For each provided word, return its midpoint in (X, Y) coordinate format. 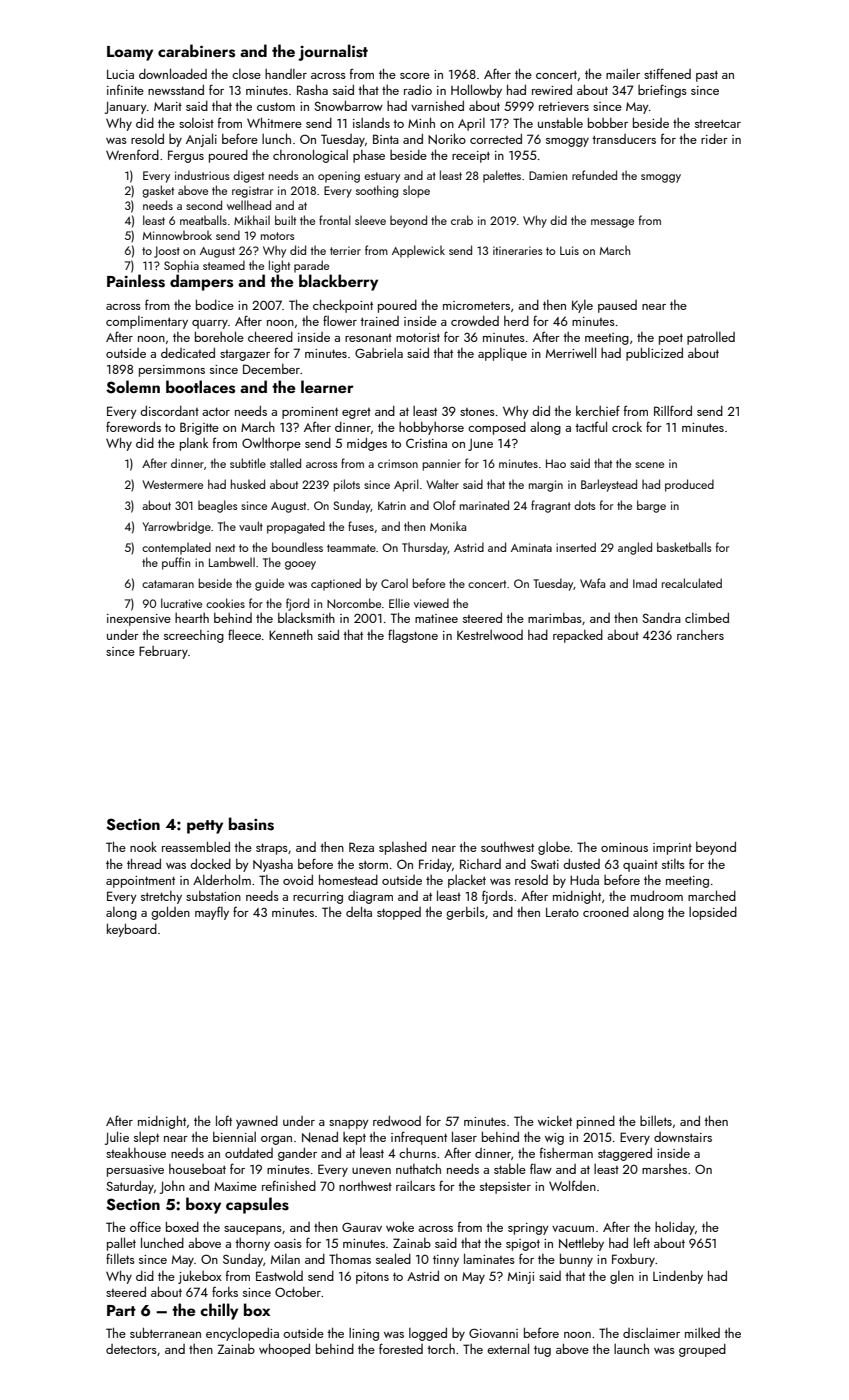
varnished (437, 106)
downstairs (683, 1137)
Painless (136, 281)
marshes (664, 1169)
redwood (397, 1121)
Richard (480, 864)
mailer (623, 74)
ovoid (298, 880)
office (145, 1226)
